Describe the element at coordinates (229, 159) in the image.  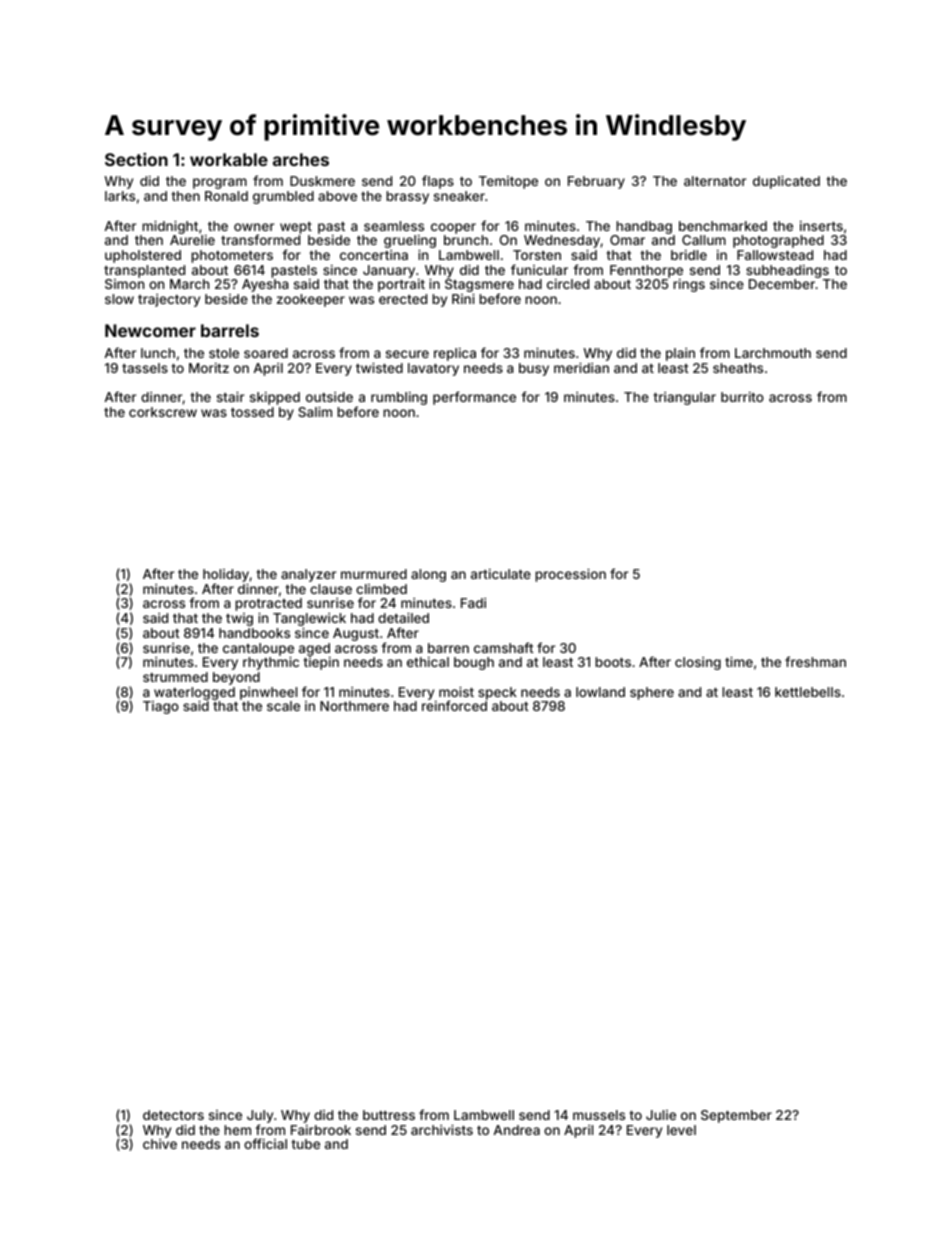
I see `workable` at that location.
